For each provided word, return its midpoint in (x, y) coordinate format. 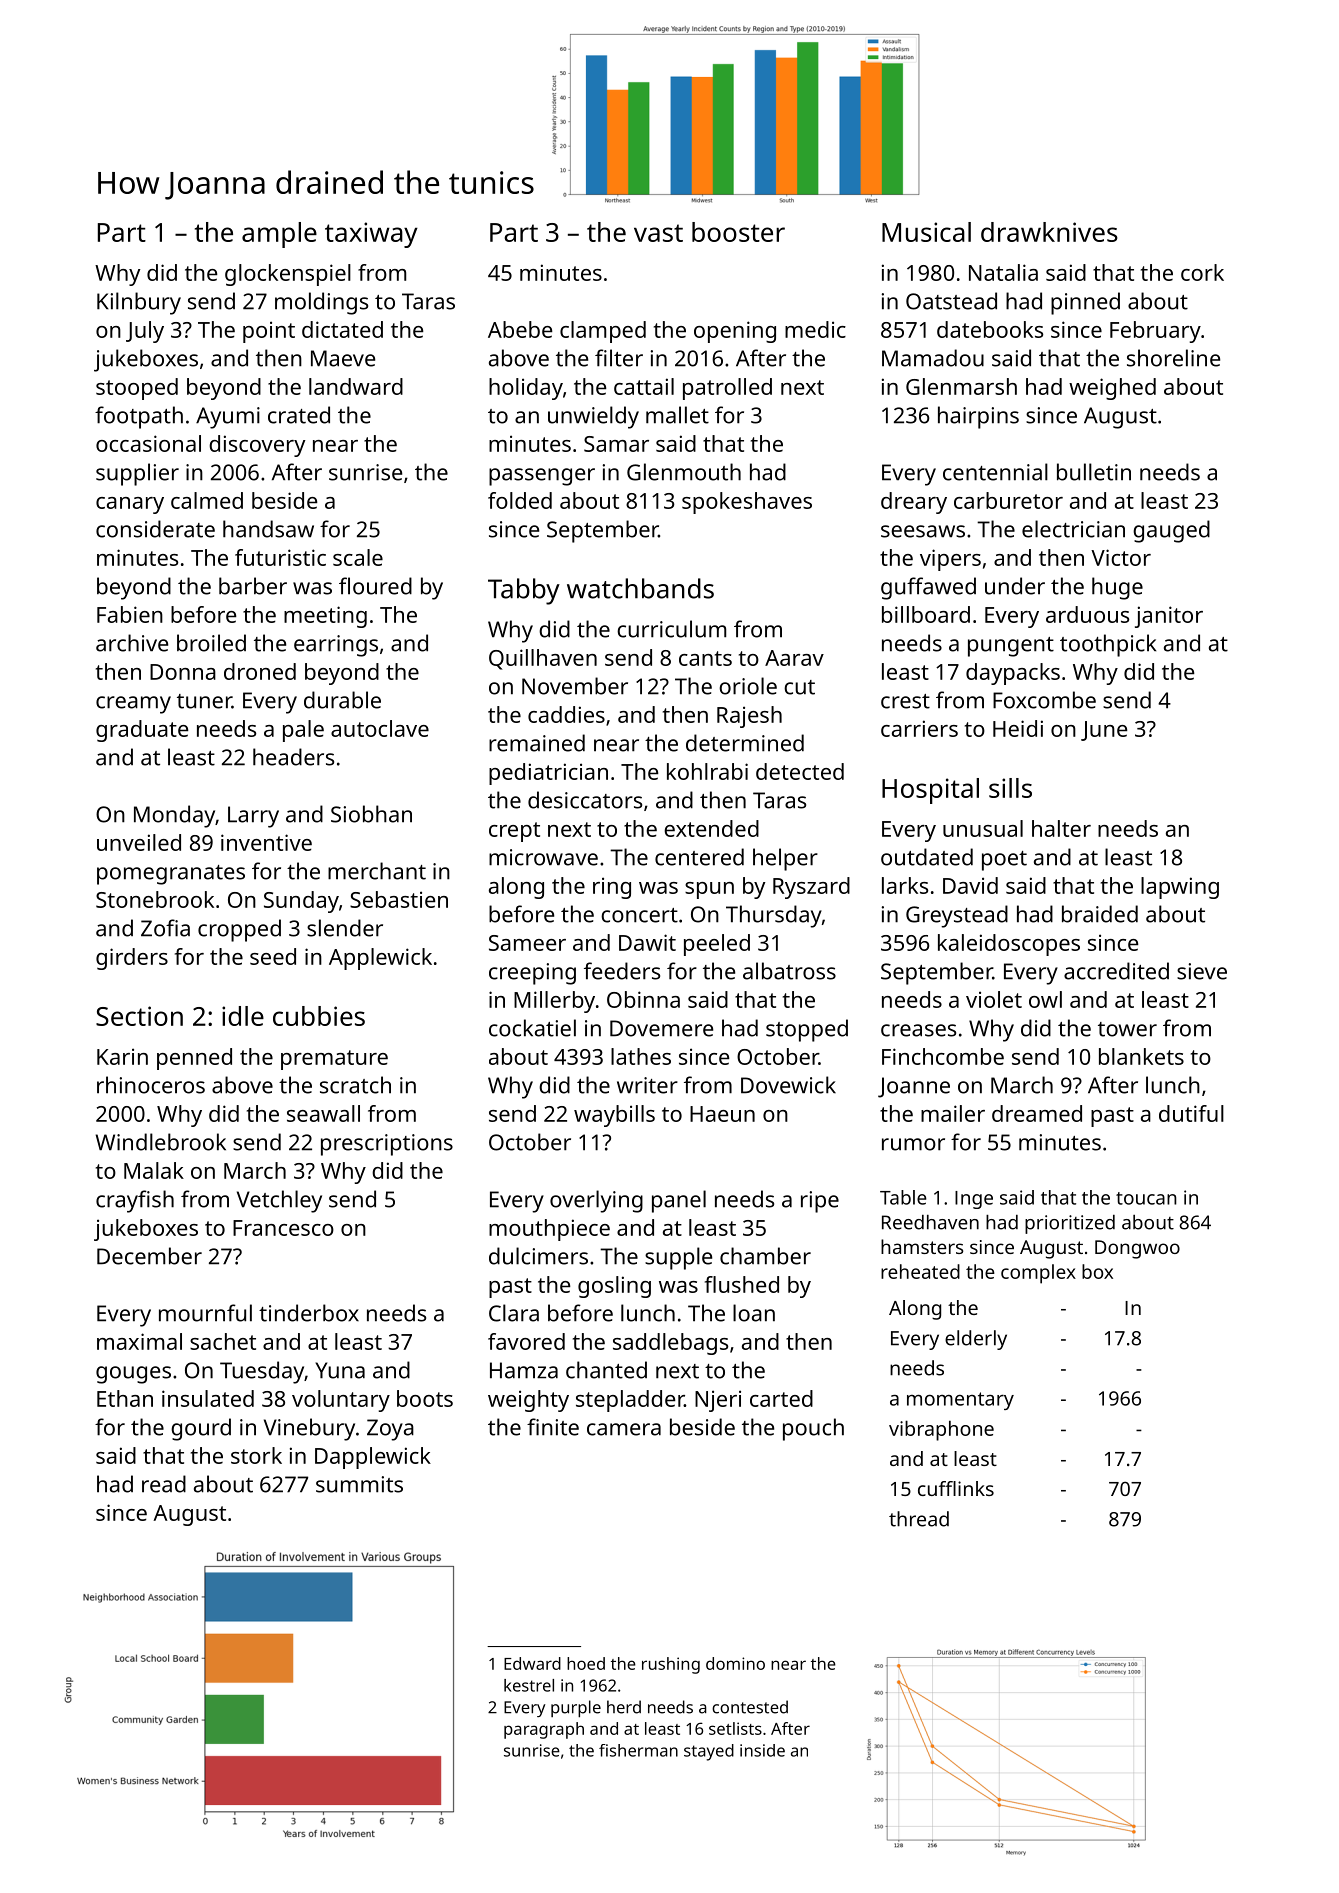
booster (738, 232)
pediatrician (548, 774)
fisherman (638, 1750)
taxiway (371, 235)
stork (256, 1455)
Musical (926, 232)
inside (762, 1750)
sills (1010, 788)
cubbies (319, 1016)
